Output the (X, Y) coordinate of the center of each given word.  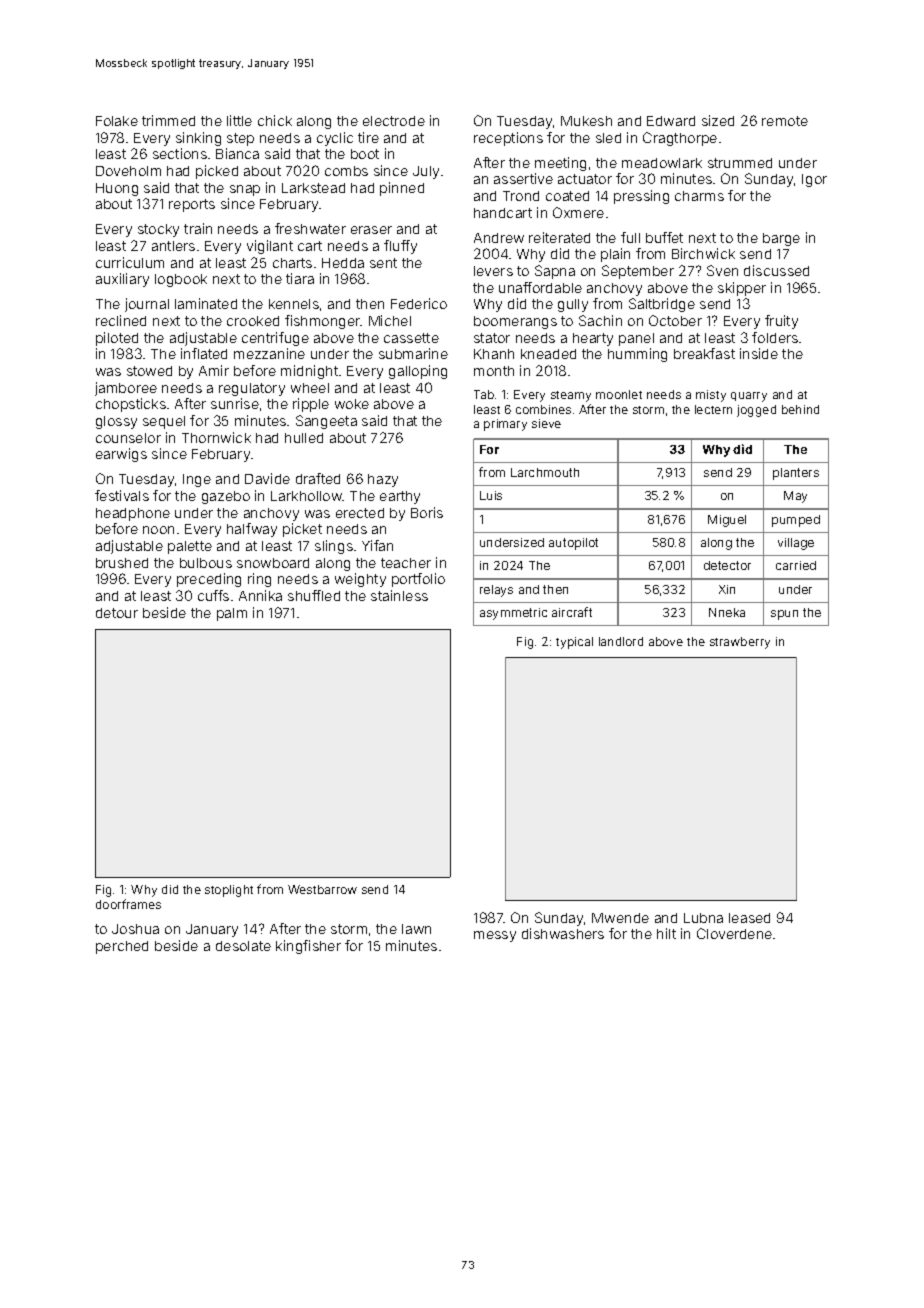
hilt (666, 933)
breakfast (704, 353)
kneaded (548, 354)
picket (302, 530)
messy (495, 936)
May (795, 497)
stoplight (229, 891)
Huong (117, 189)
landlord (621, 641)
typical (574, 643)
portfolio (418, 580)
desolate (243, 946)
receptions (508, 139)
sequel (164, 422)
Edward (671, 121)
